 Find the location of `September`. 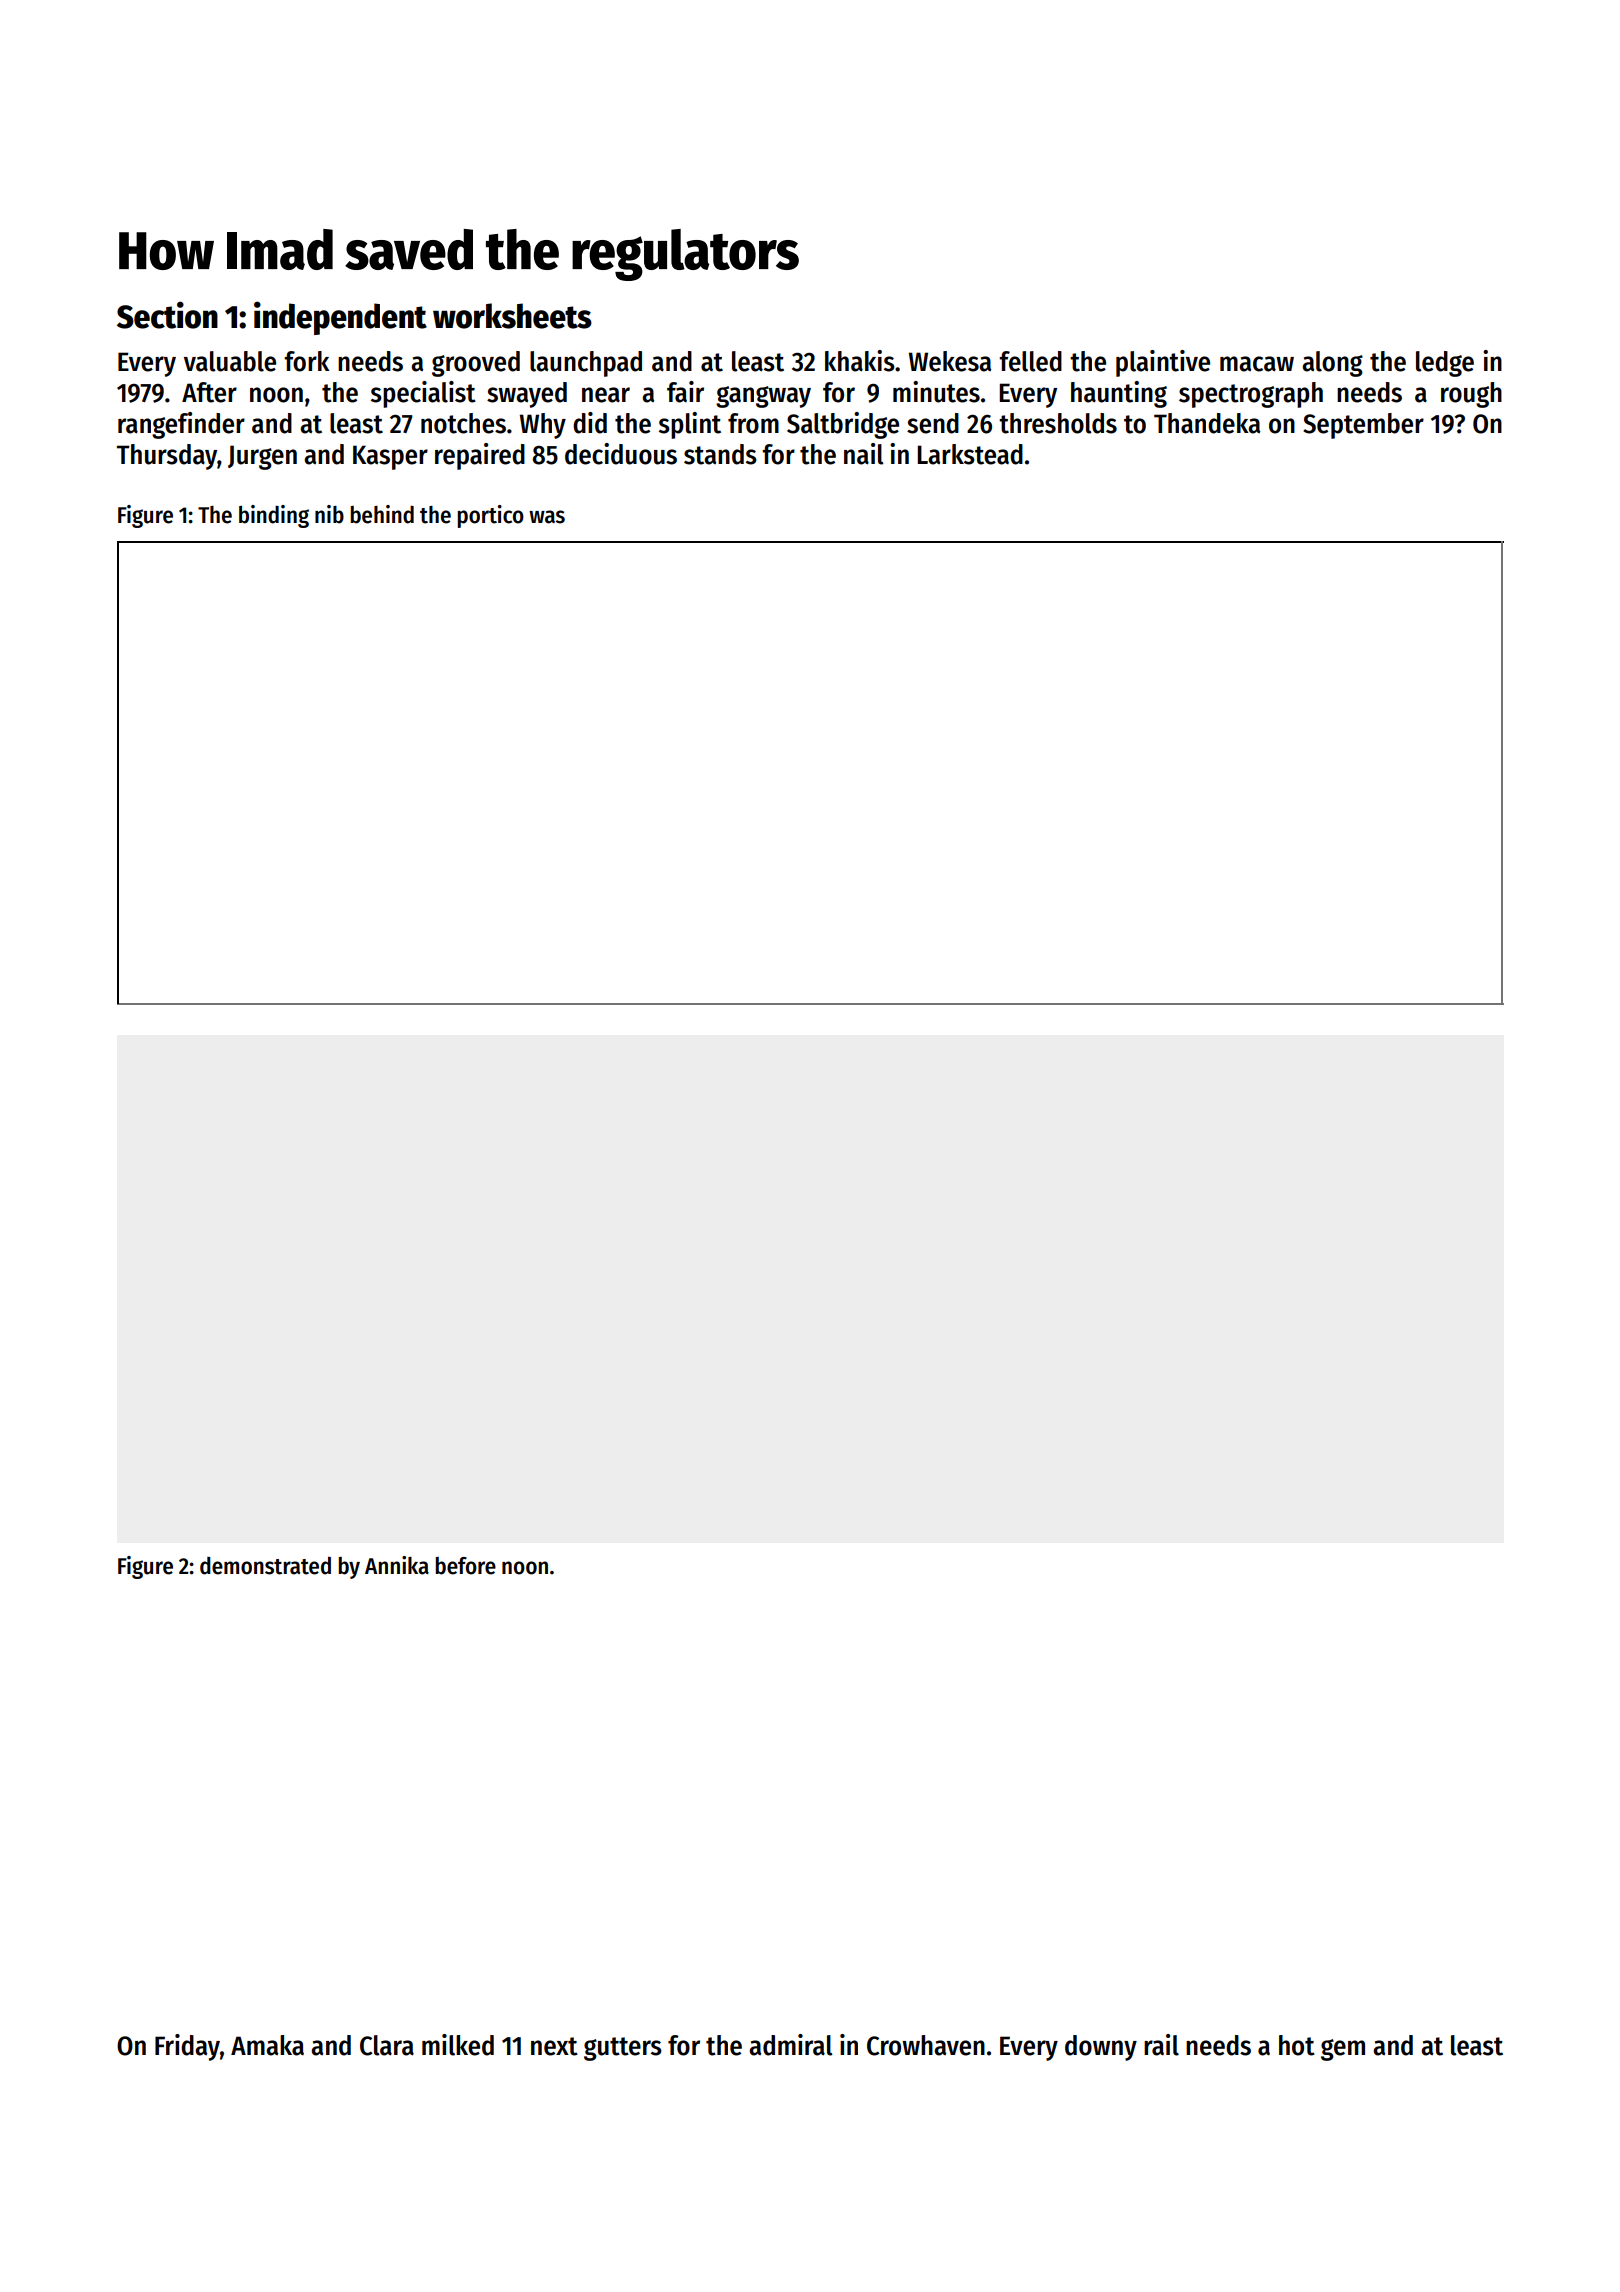

September is located at coordinates (1363, 426).
